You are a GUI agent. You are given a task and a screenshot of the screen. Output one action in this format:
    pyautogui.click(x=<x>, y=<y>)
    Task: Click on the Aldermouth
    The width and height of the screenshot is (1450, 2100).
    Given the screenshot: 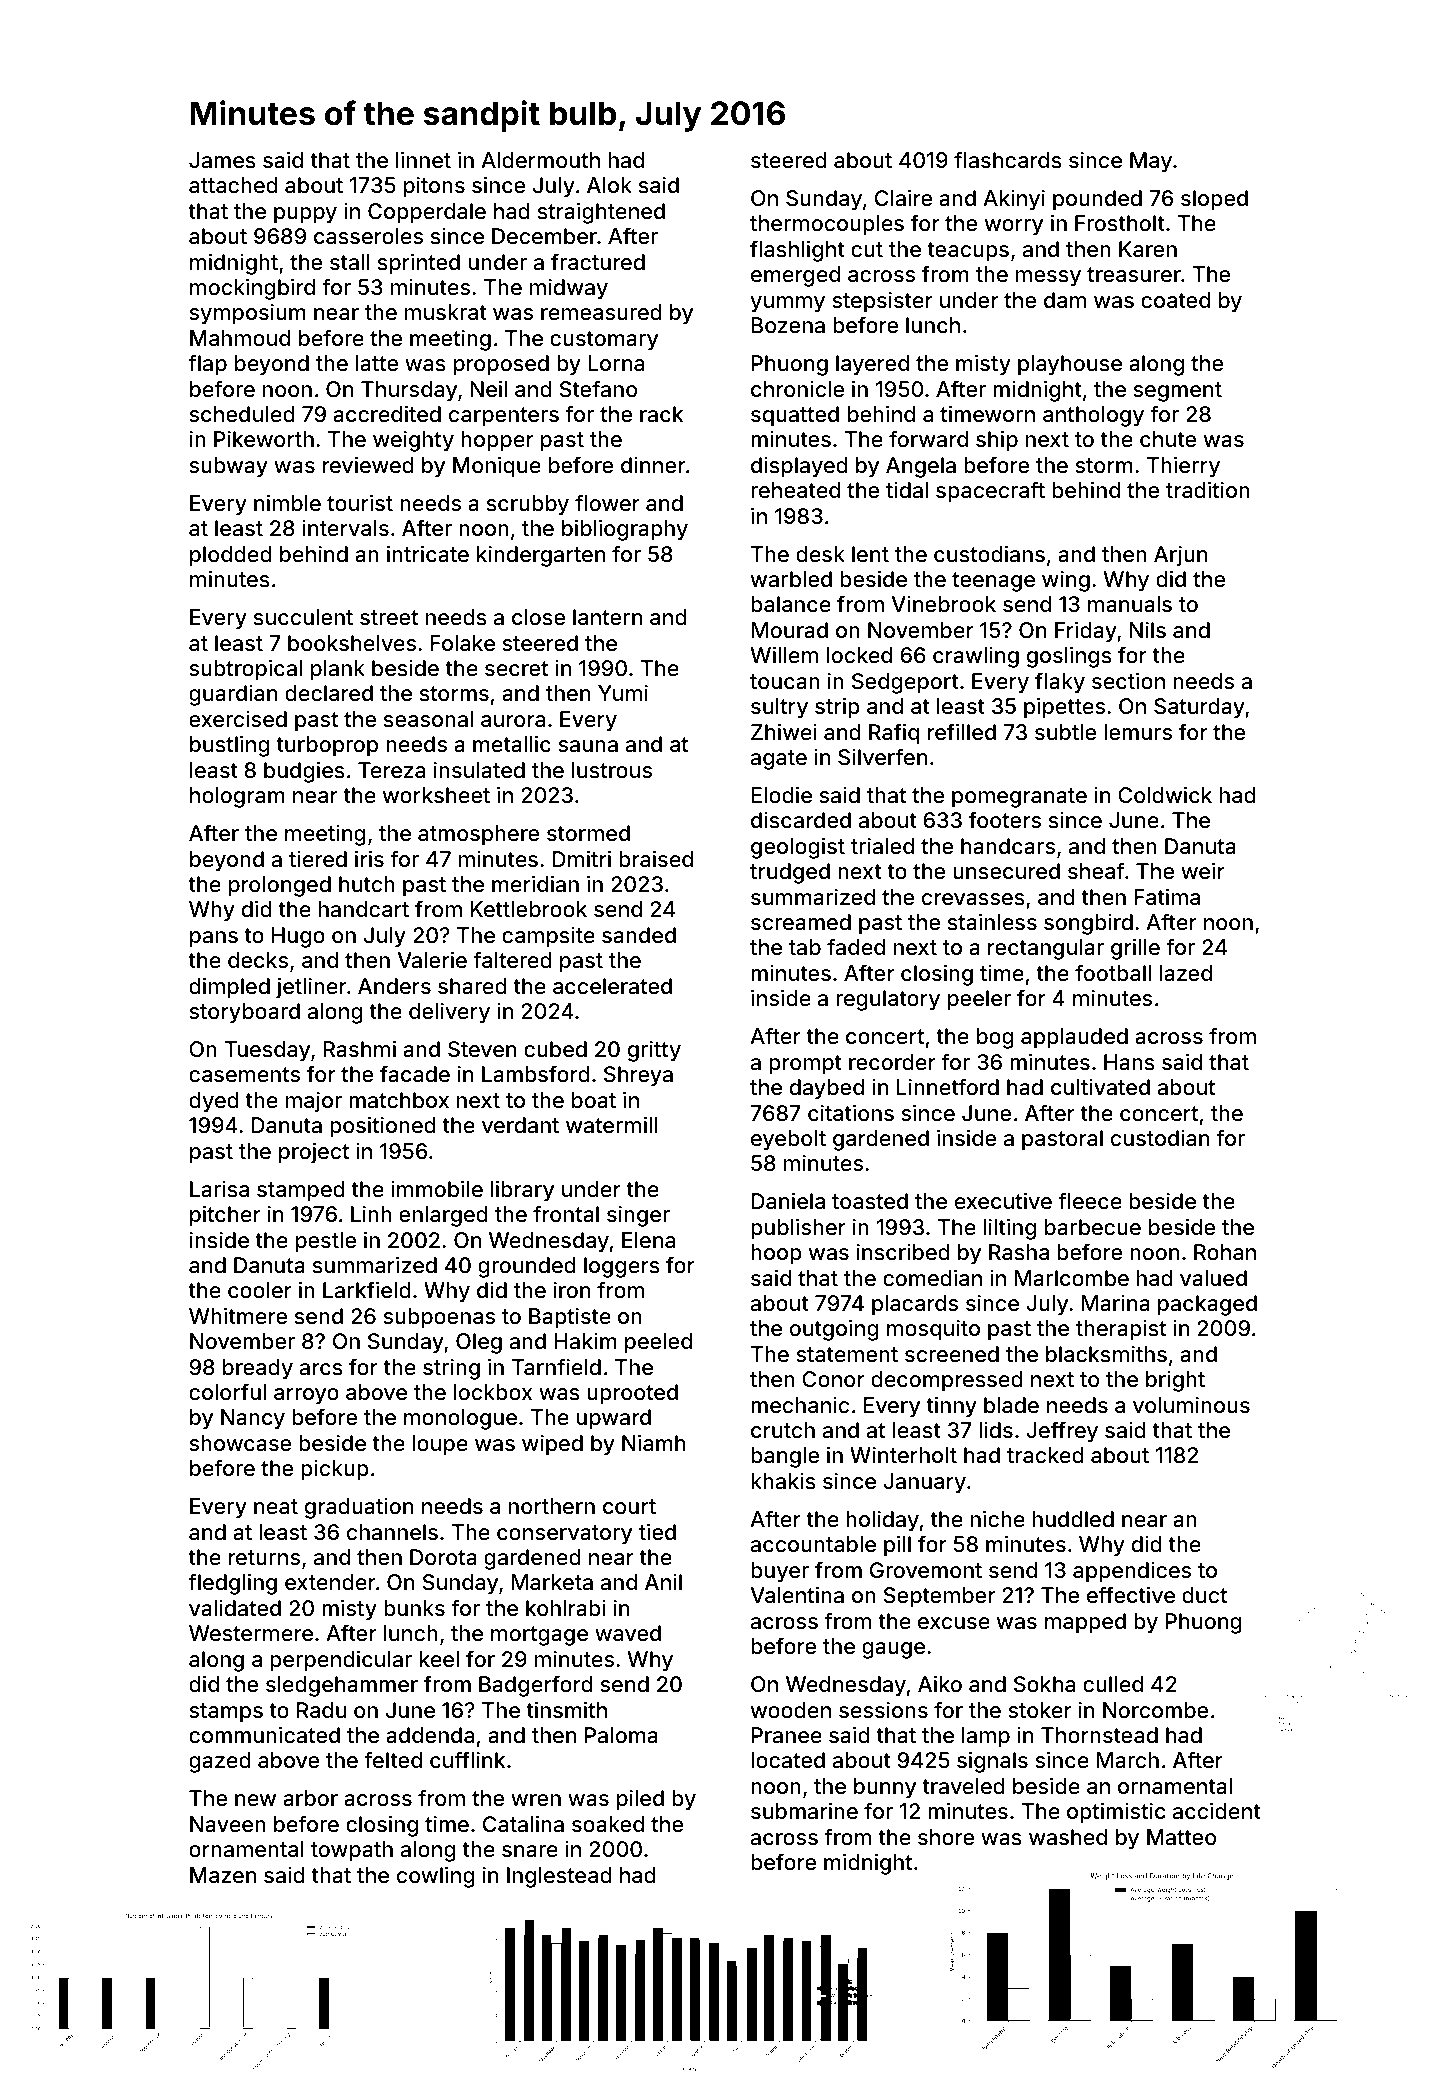 What is the action you would take?
    pyautogui.click(x=540, y=160)
